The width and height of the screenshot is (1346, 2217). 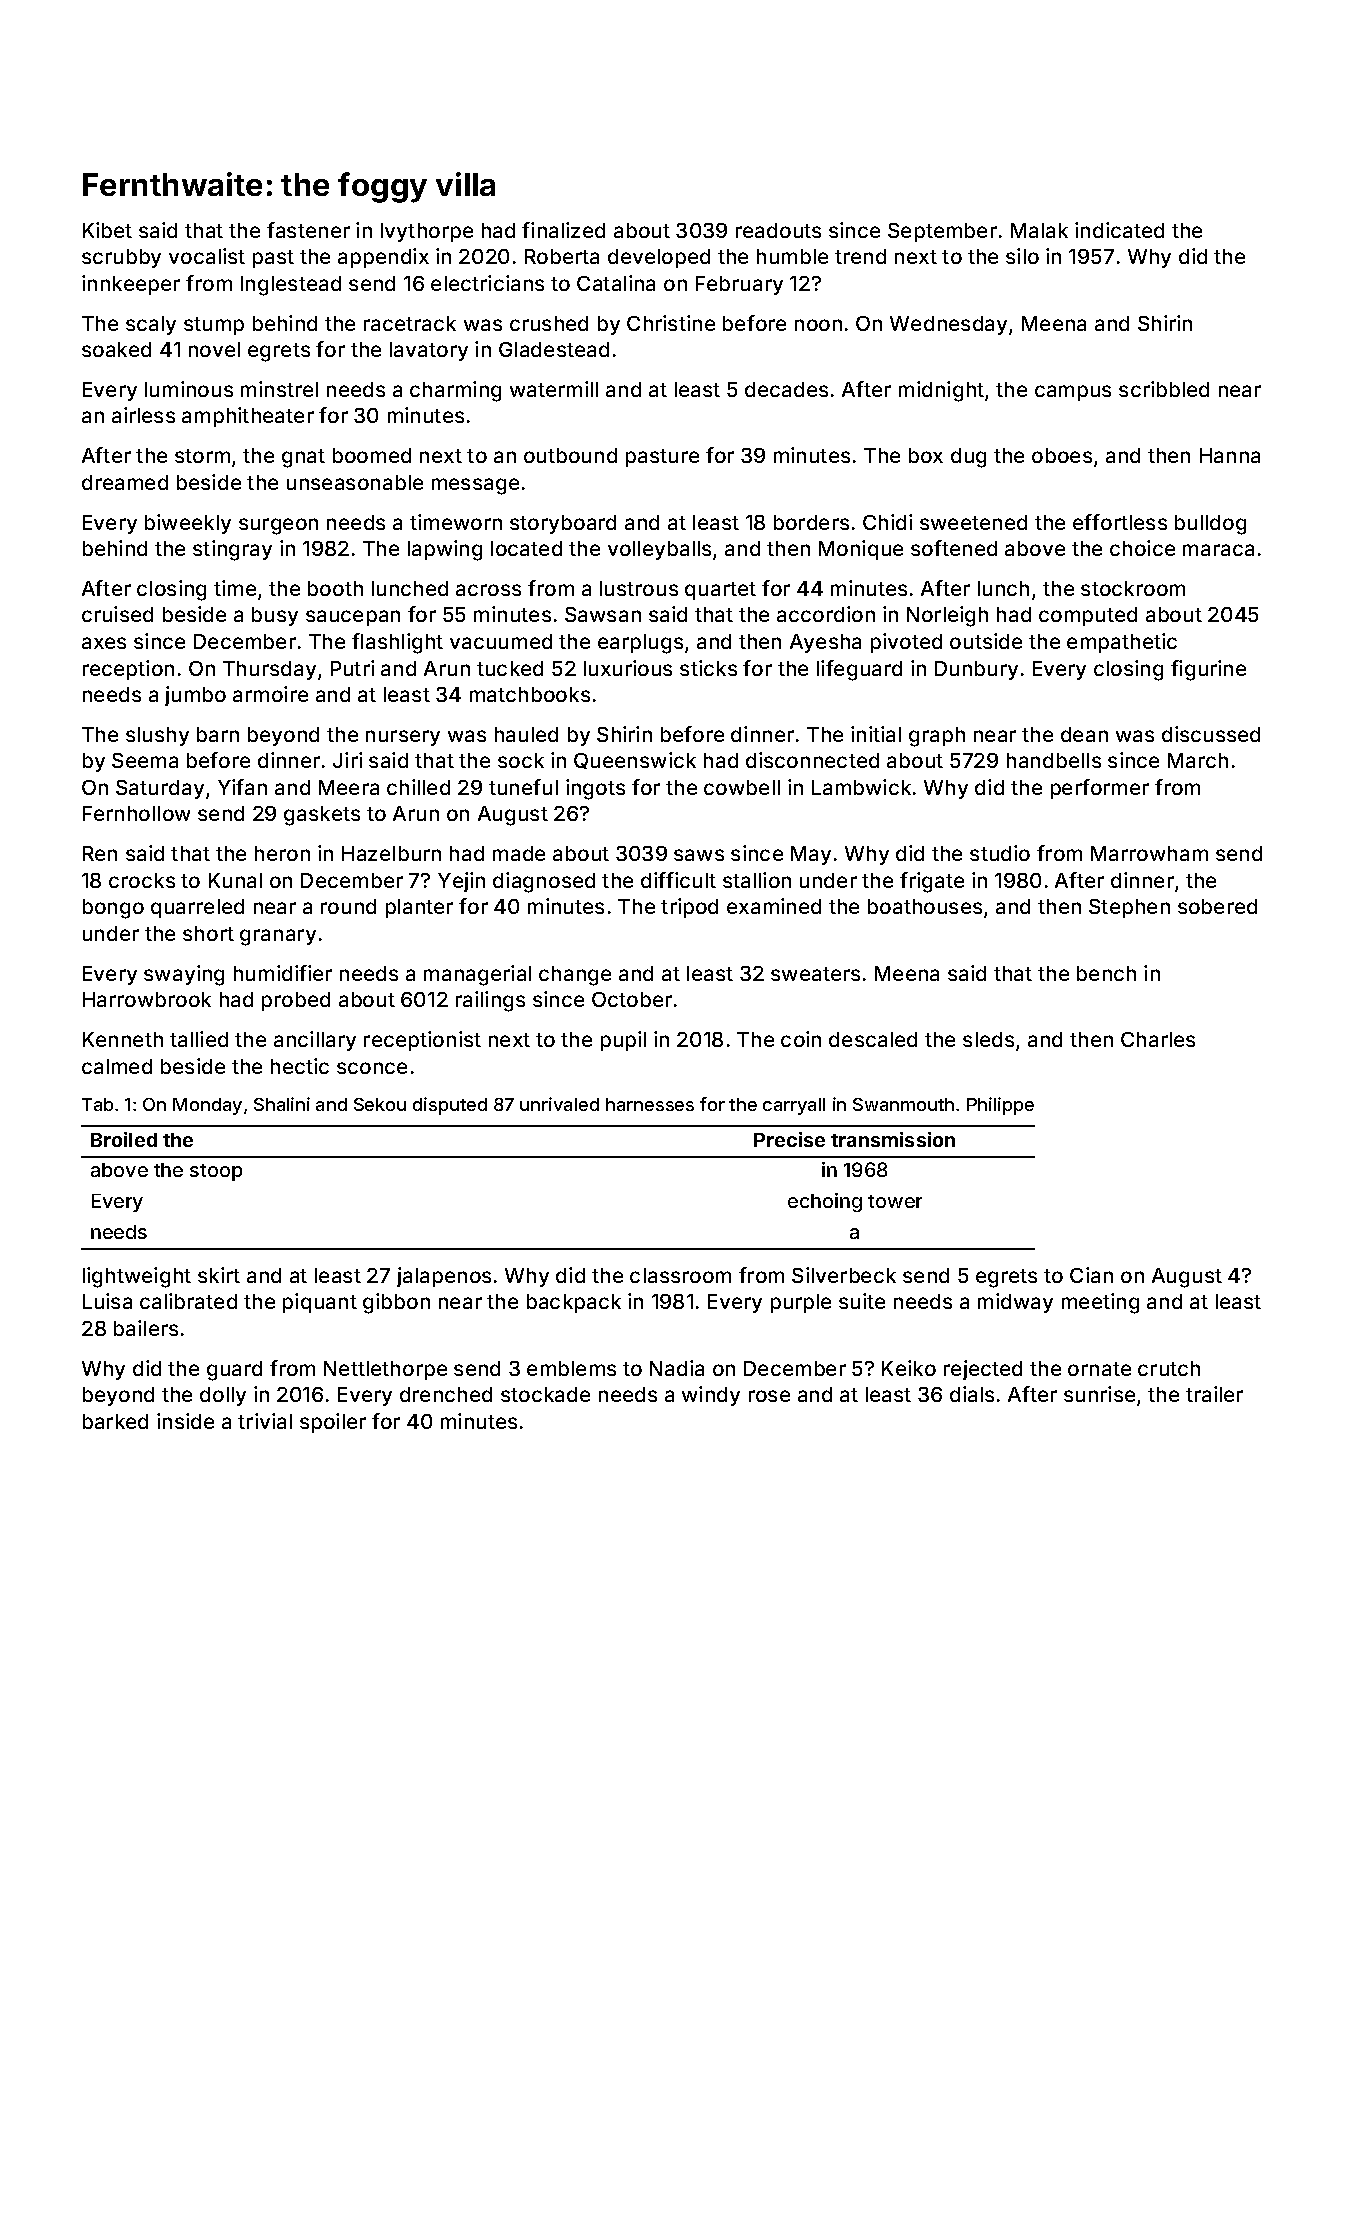 I want to click on oboes, so click(x=1062, y=455).
